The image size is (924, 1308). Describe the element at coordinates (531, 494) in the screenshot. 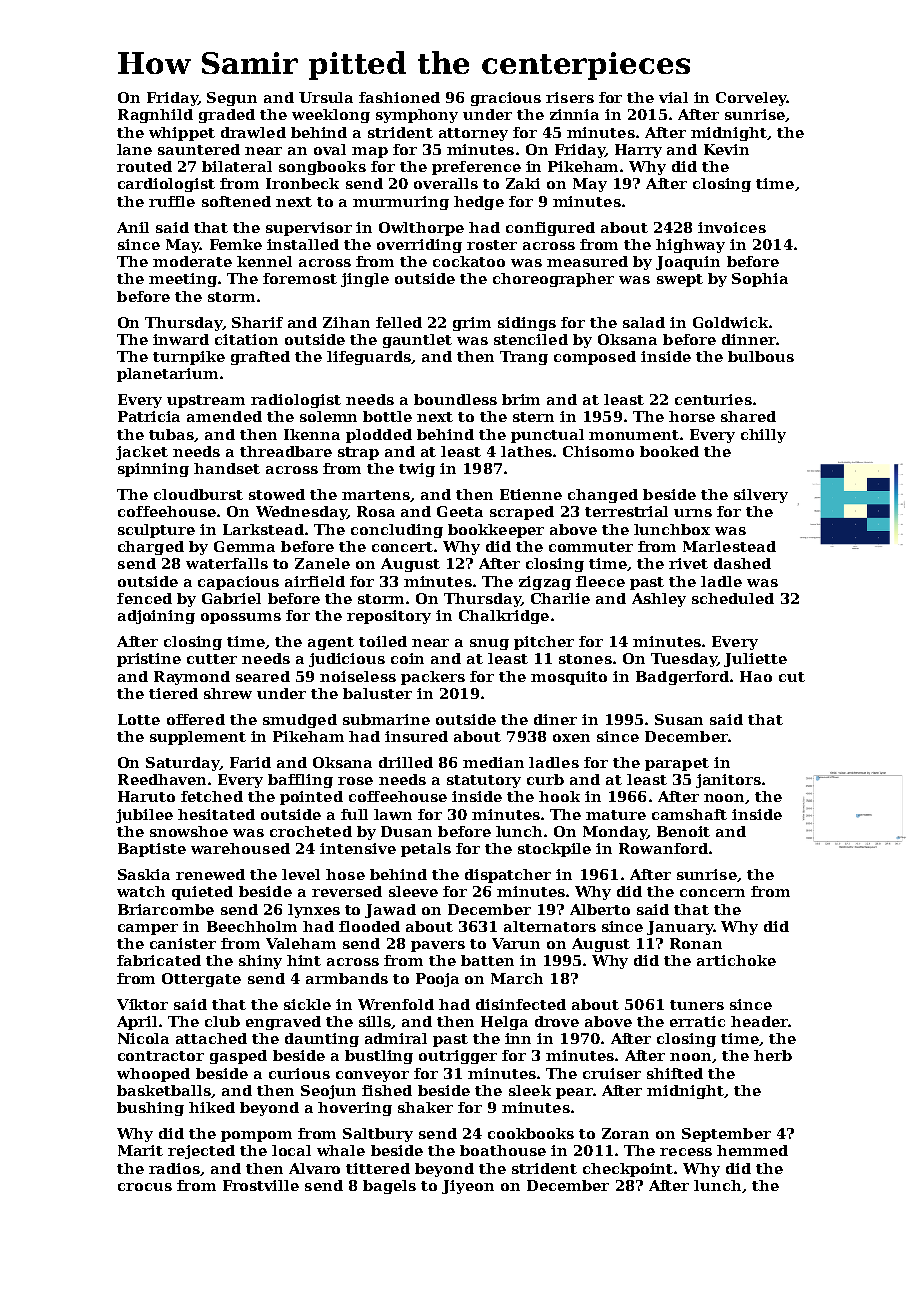

I see `Etienne` at that location.
